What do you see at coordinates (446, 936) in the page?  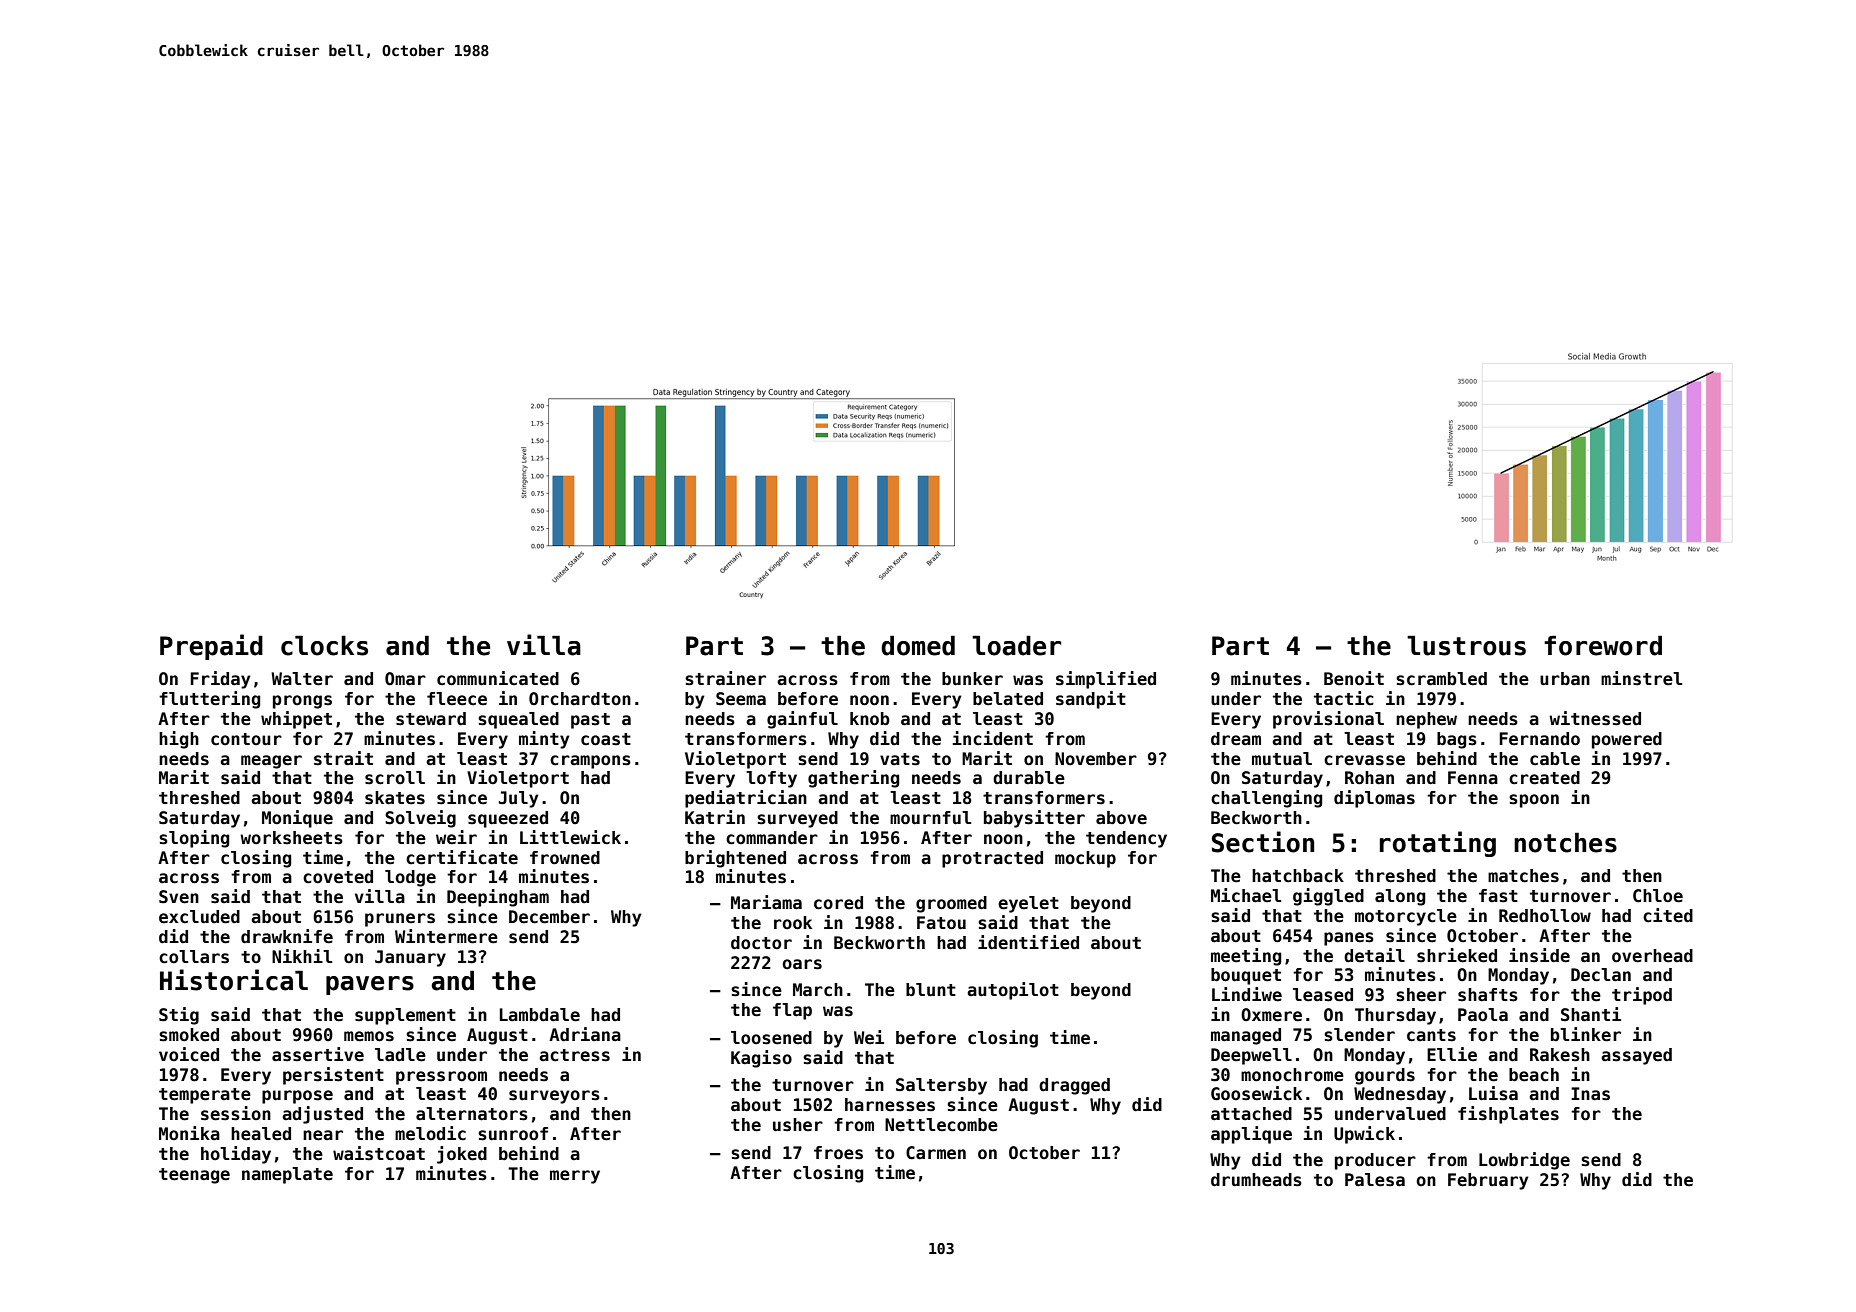 I see `Wintermere` at bounding box center [446, 936].
